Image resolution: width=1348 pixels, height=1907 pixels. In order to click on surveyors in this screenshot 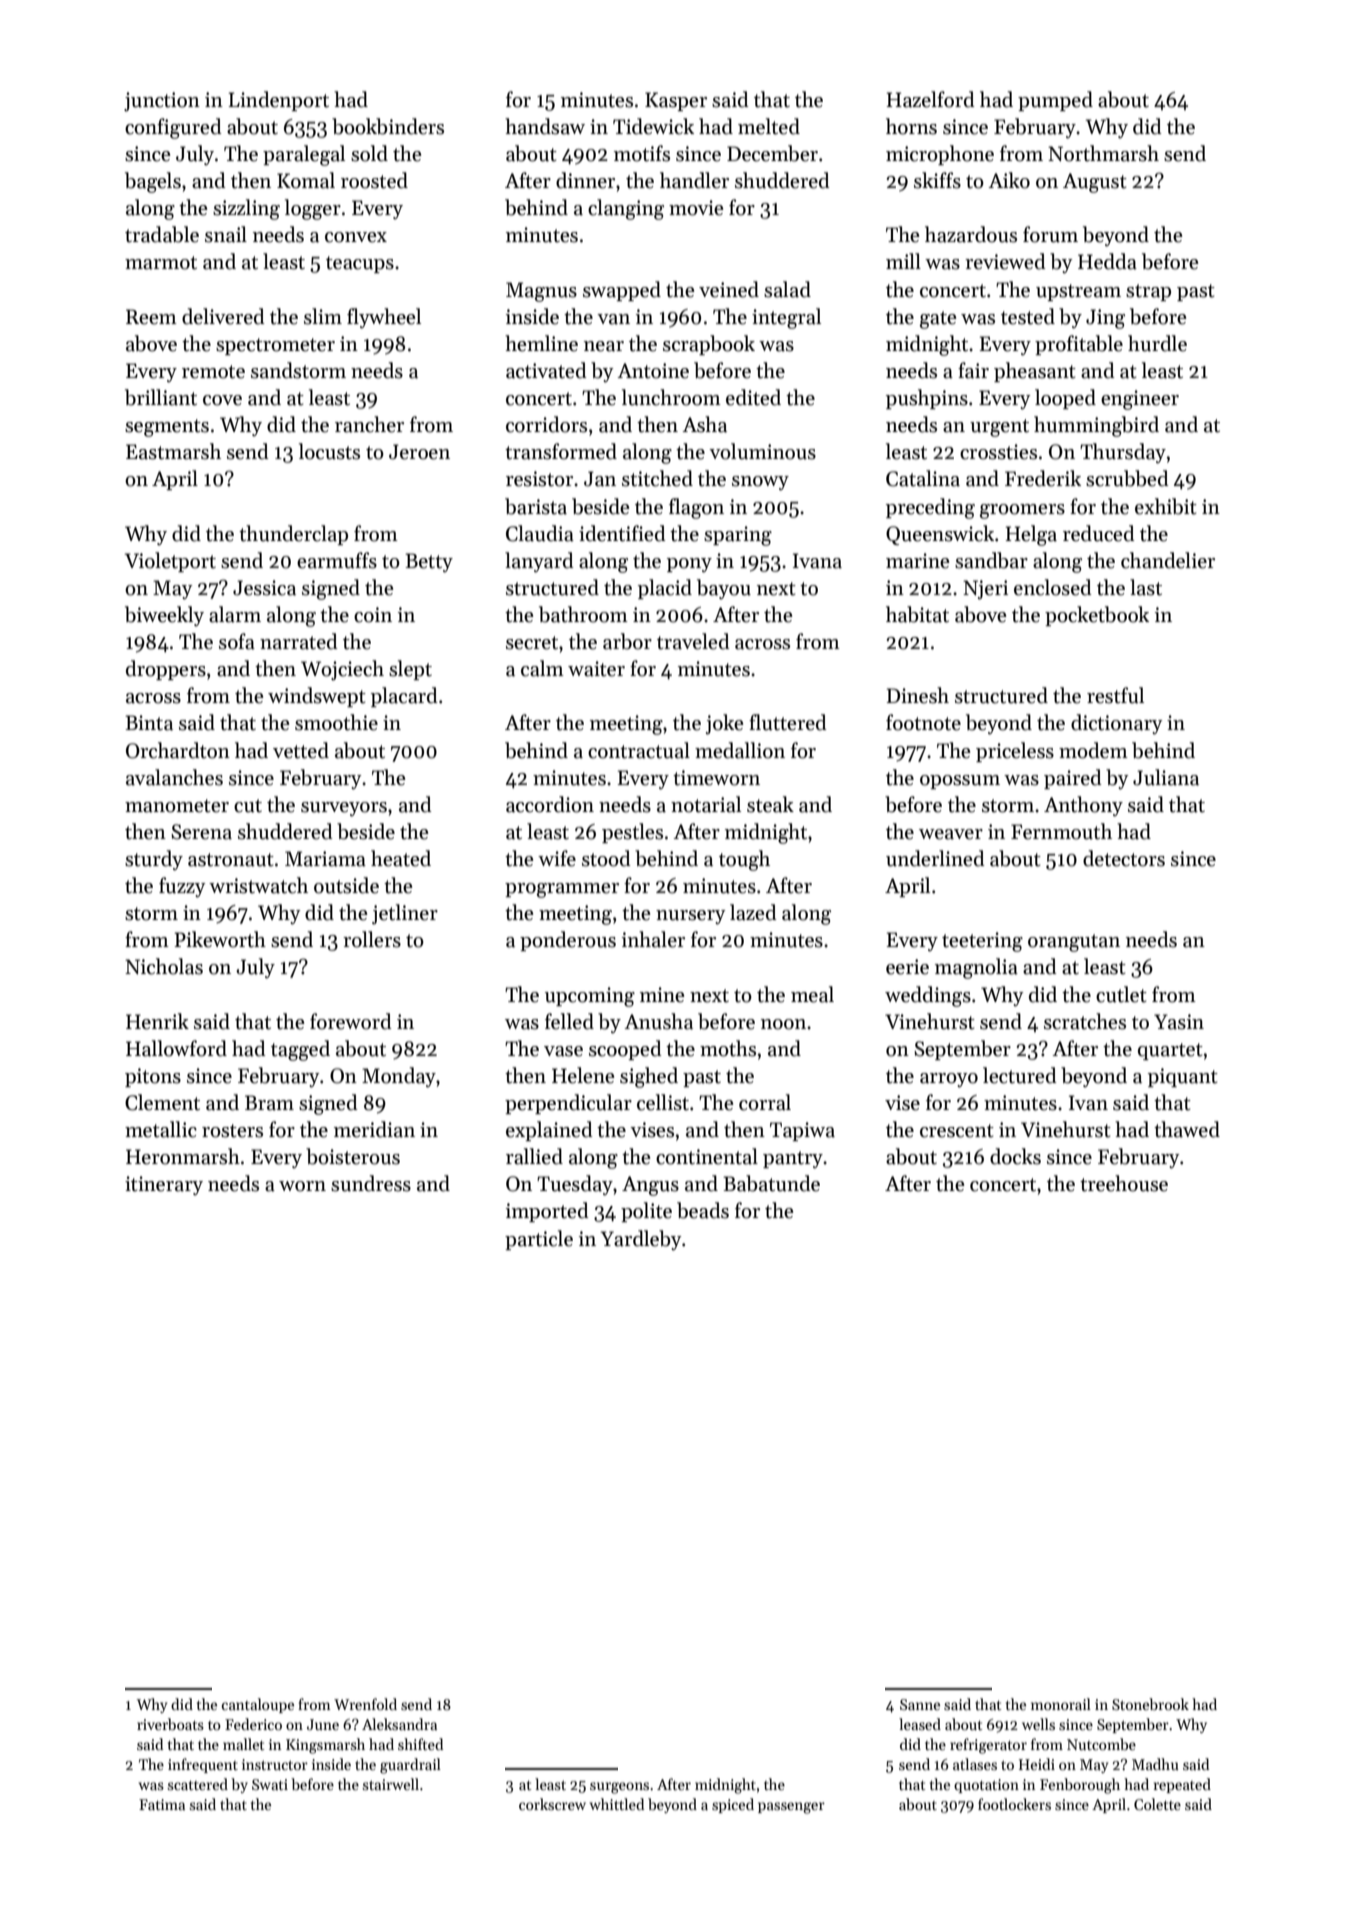, I will do `click(344, 809)`.
